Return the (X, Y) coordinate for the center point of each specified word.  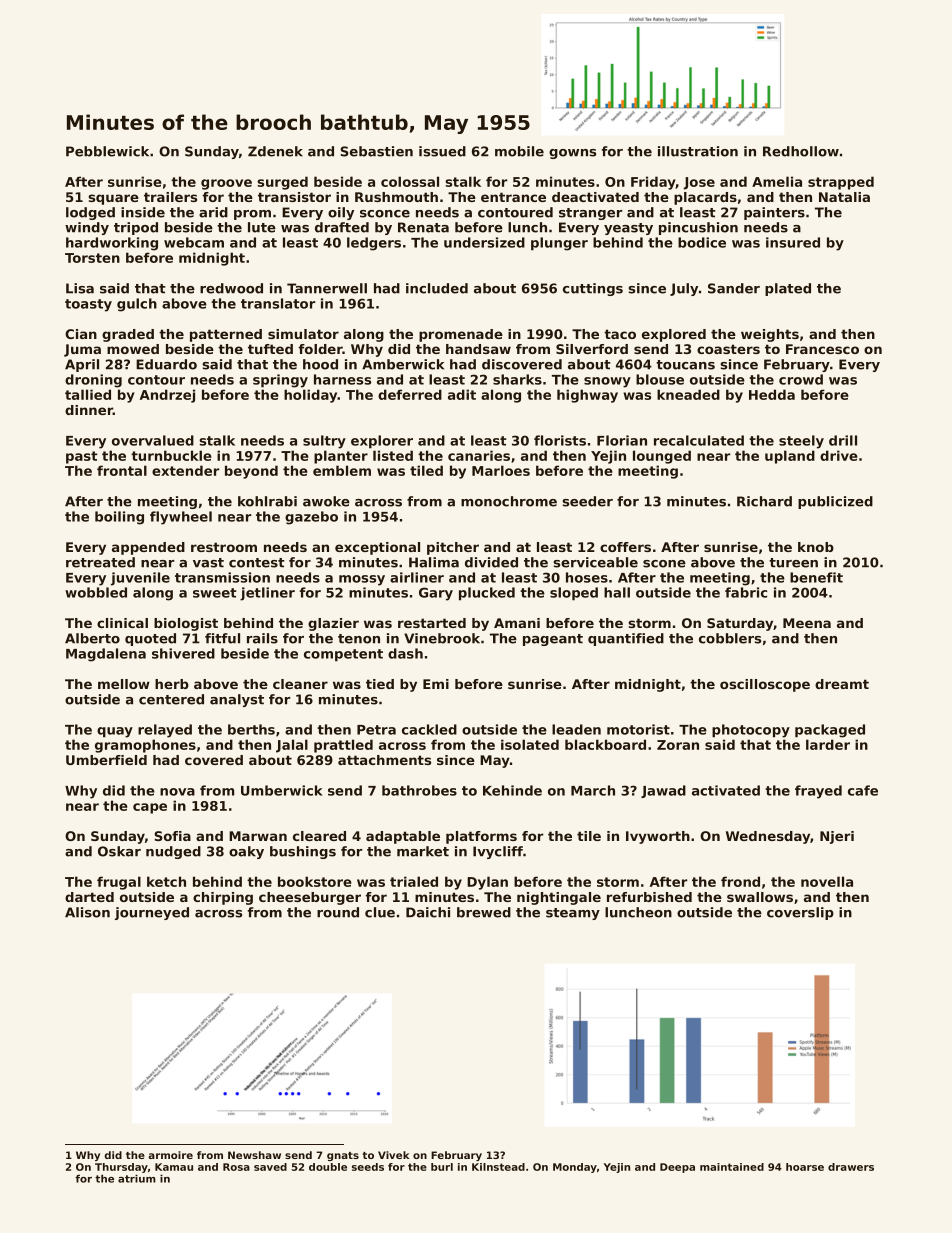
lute (262, 227)
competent (343, 655)
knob (816, 547)
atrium (137, 1179)
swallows (760, 897)
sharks (517, 379)
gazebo (311, 518)
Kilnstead (498, 1167)
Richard (764, 501)
